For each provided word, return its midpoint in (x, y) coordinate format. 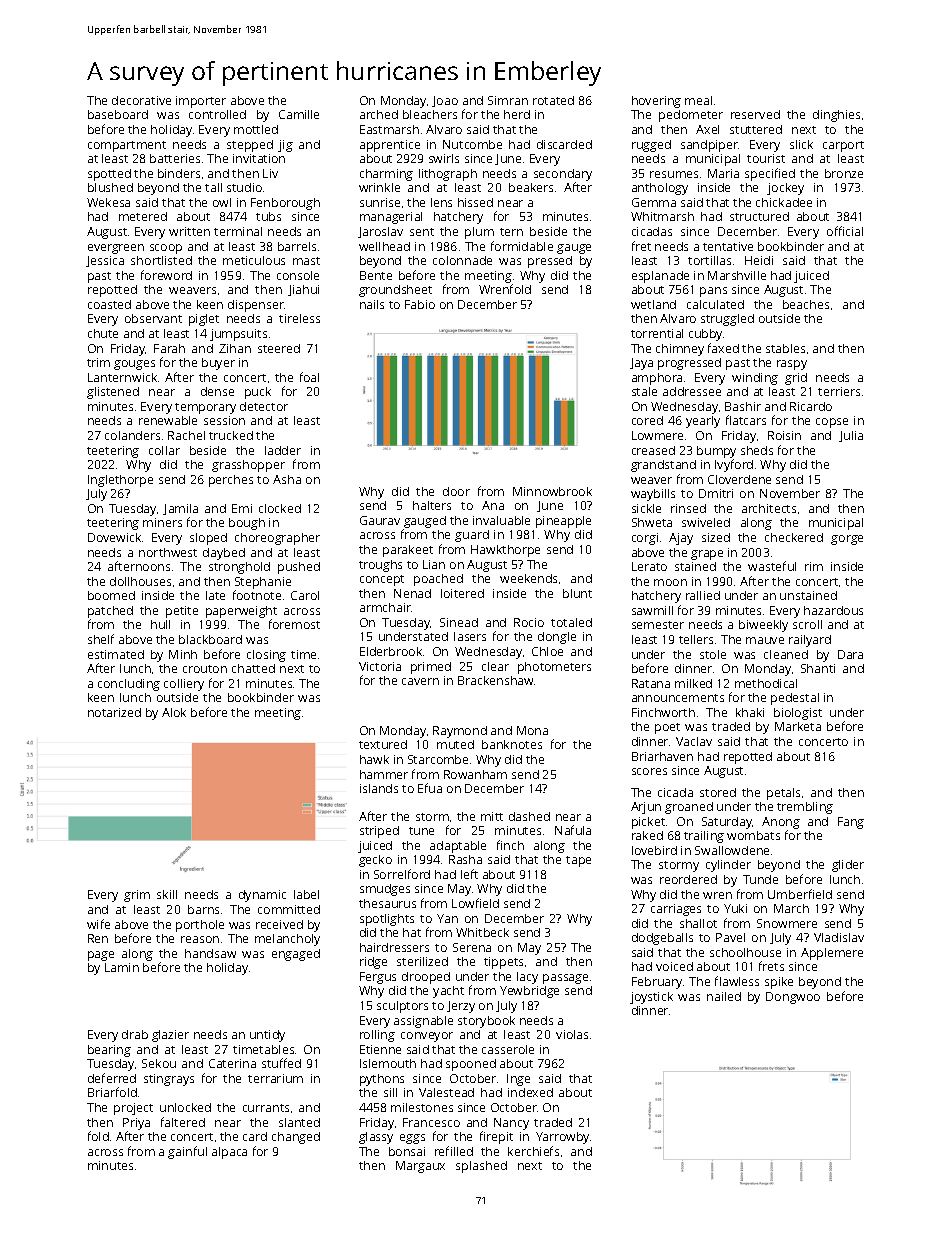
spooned (471, 1065)
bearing (109, 1051)
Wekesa (108, 202)
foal (309, 377)
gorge (847, 540)
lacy (527, 978)
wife (98, 924)
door (456, 491)
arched (379, 114)
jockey (785, 189)
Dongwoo (793, 998)
